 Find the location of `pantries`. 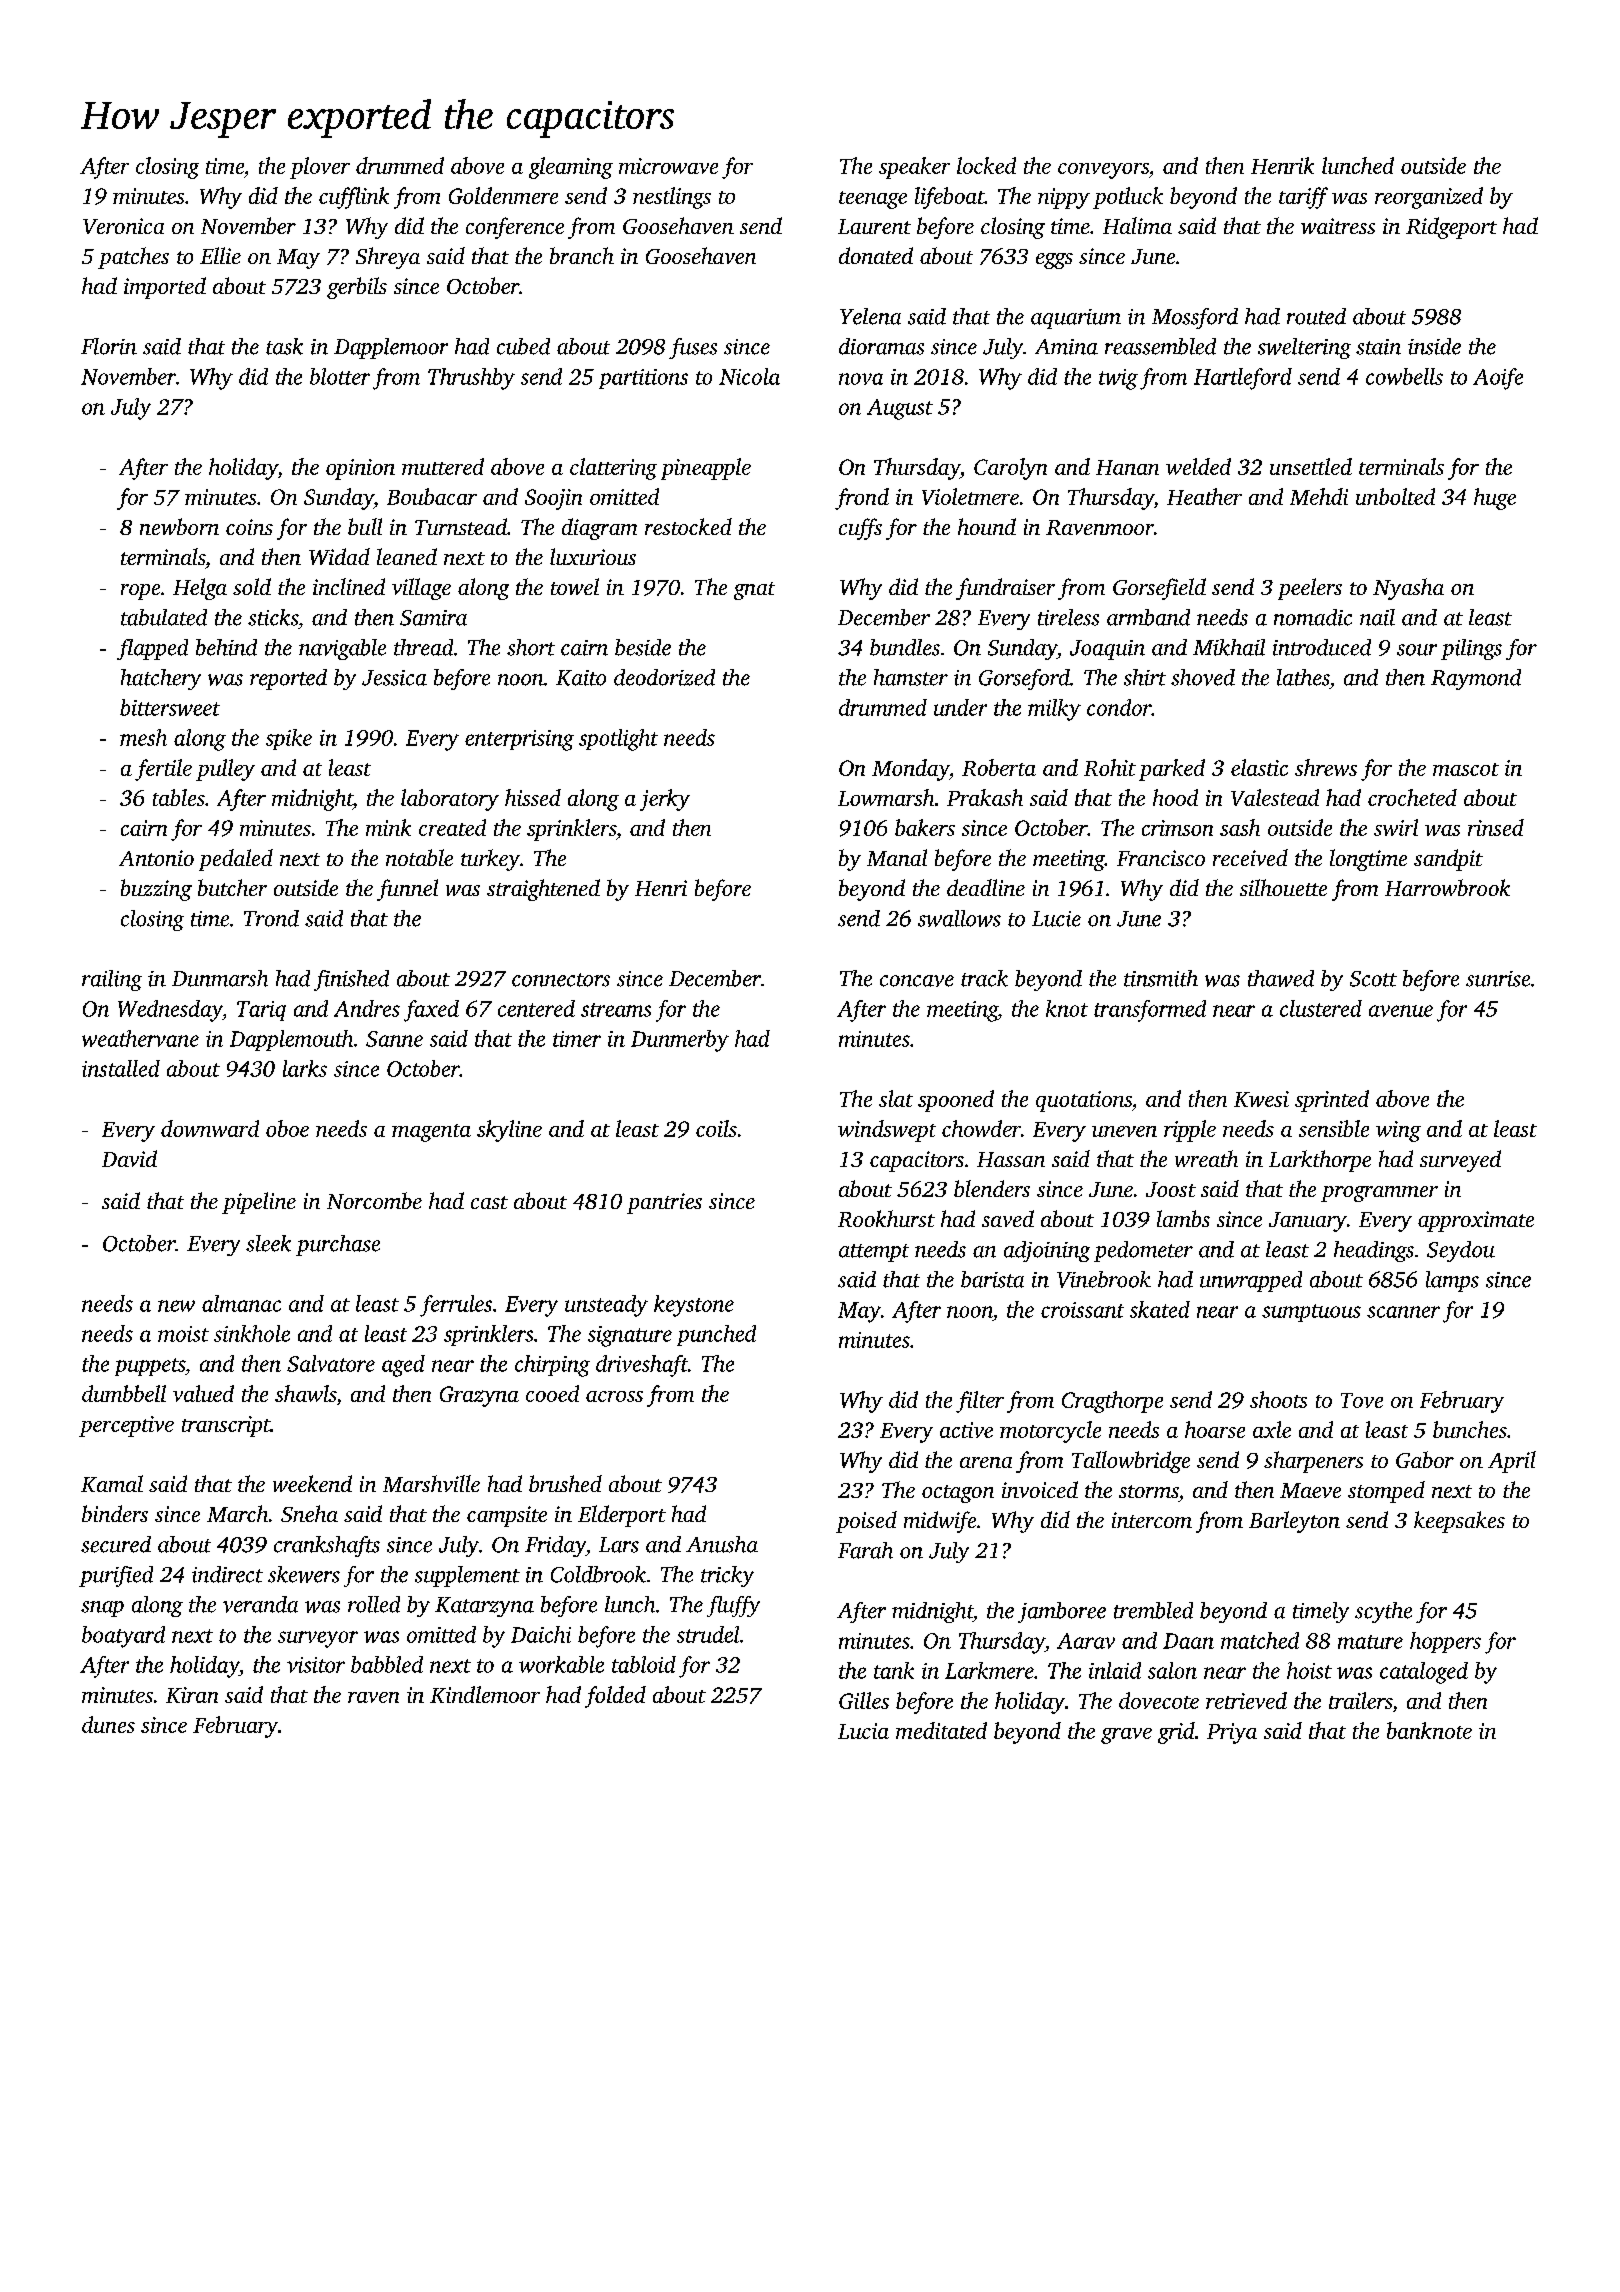

pantries is located at coordinates (664, 1203).
